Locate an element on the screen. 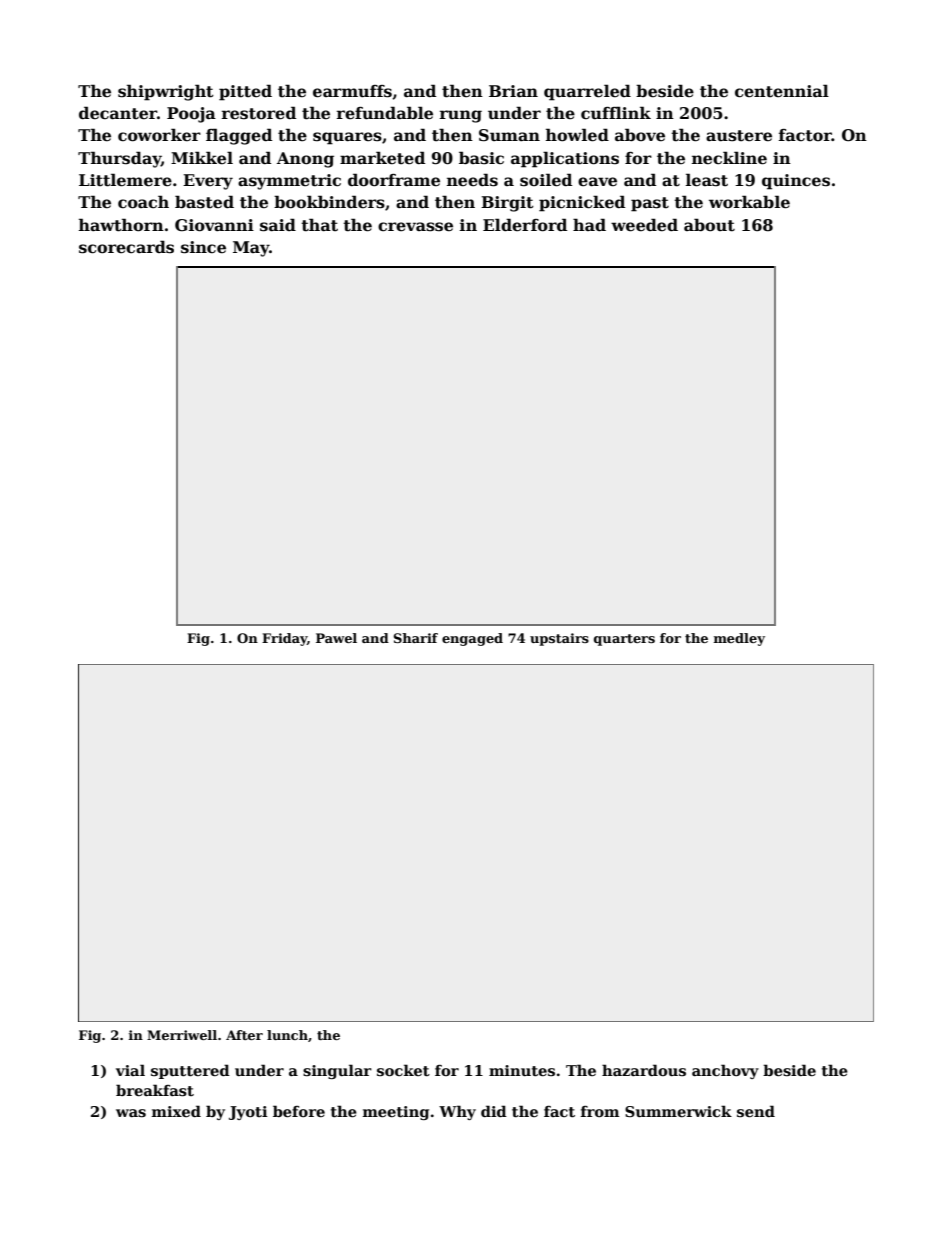  Elderford is located at coordinates (525, 225).
